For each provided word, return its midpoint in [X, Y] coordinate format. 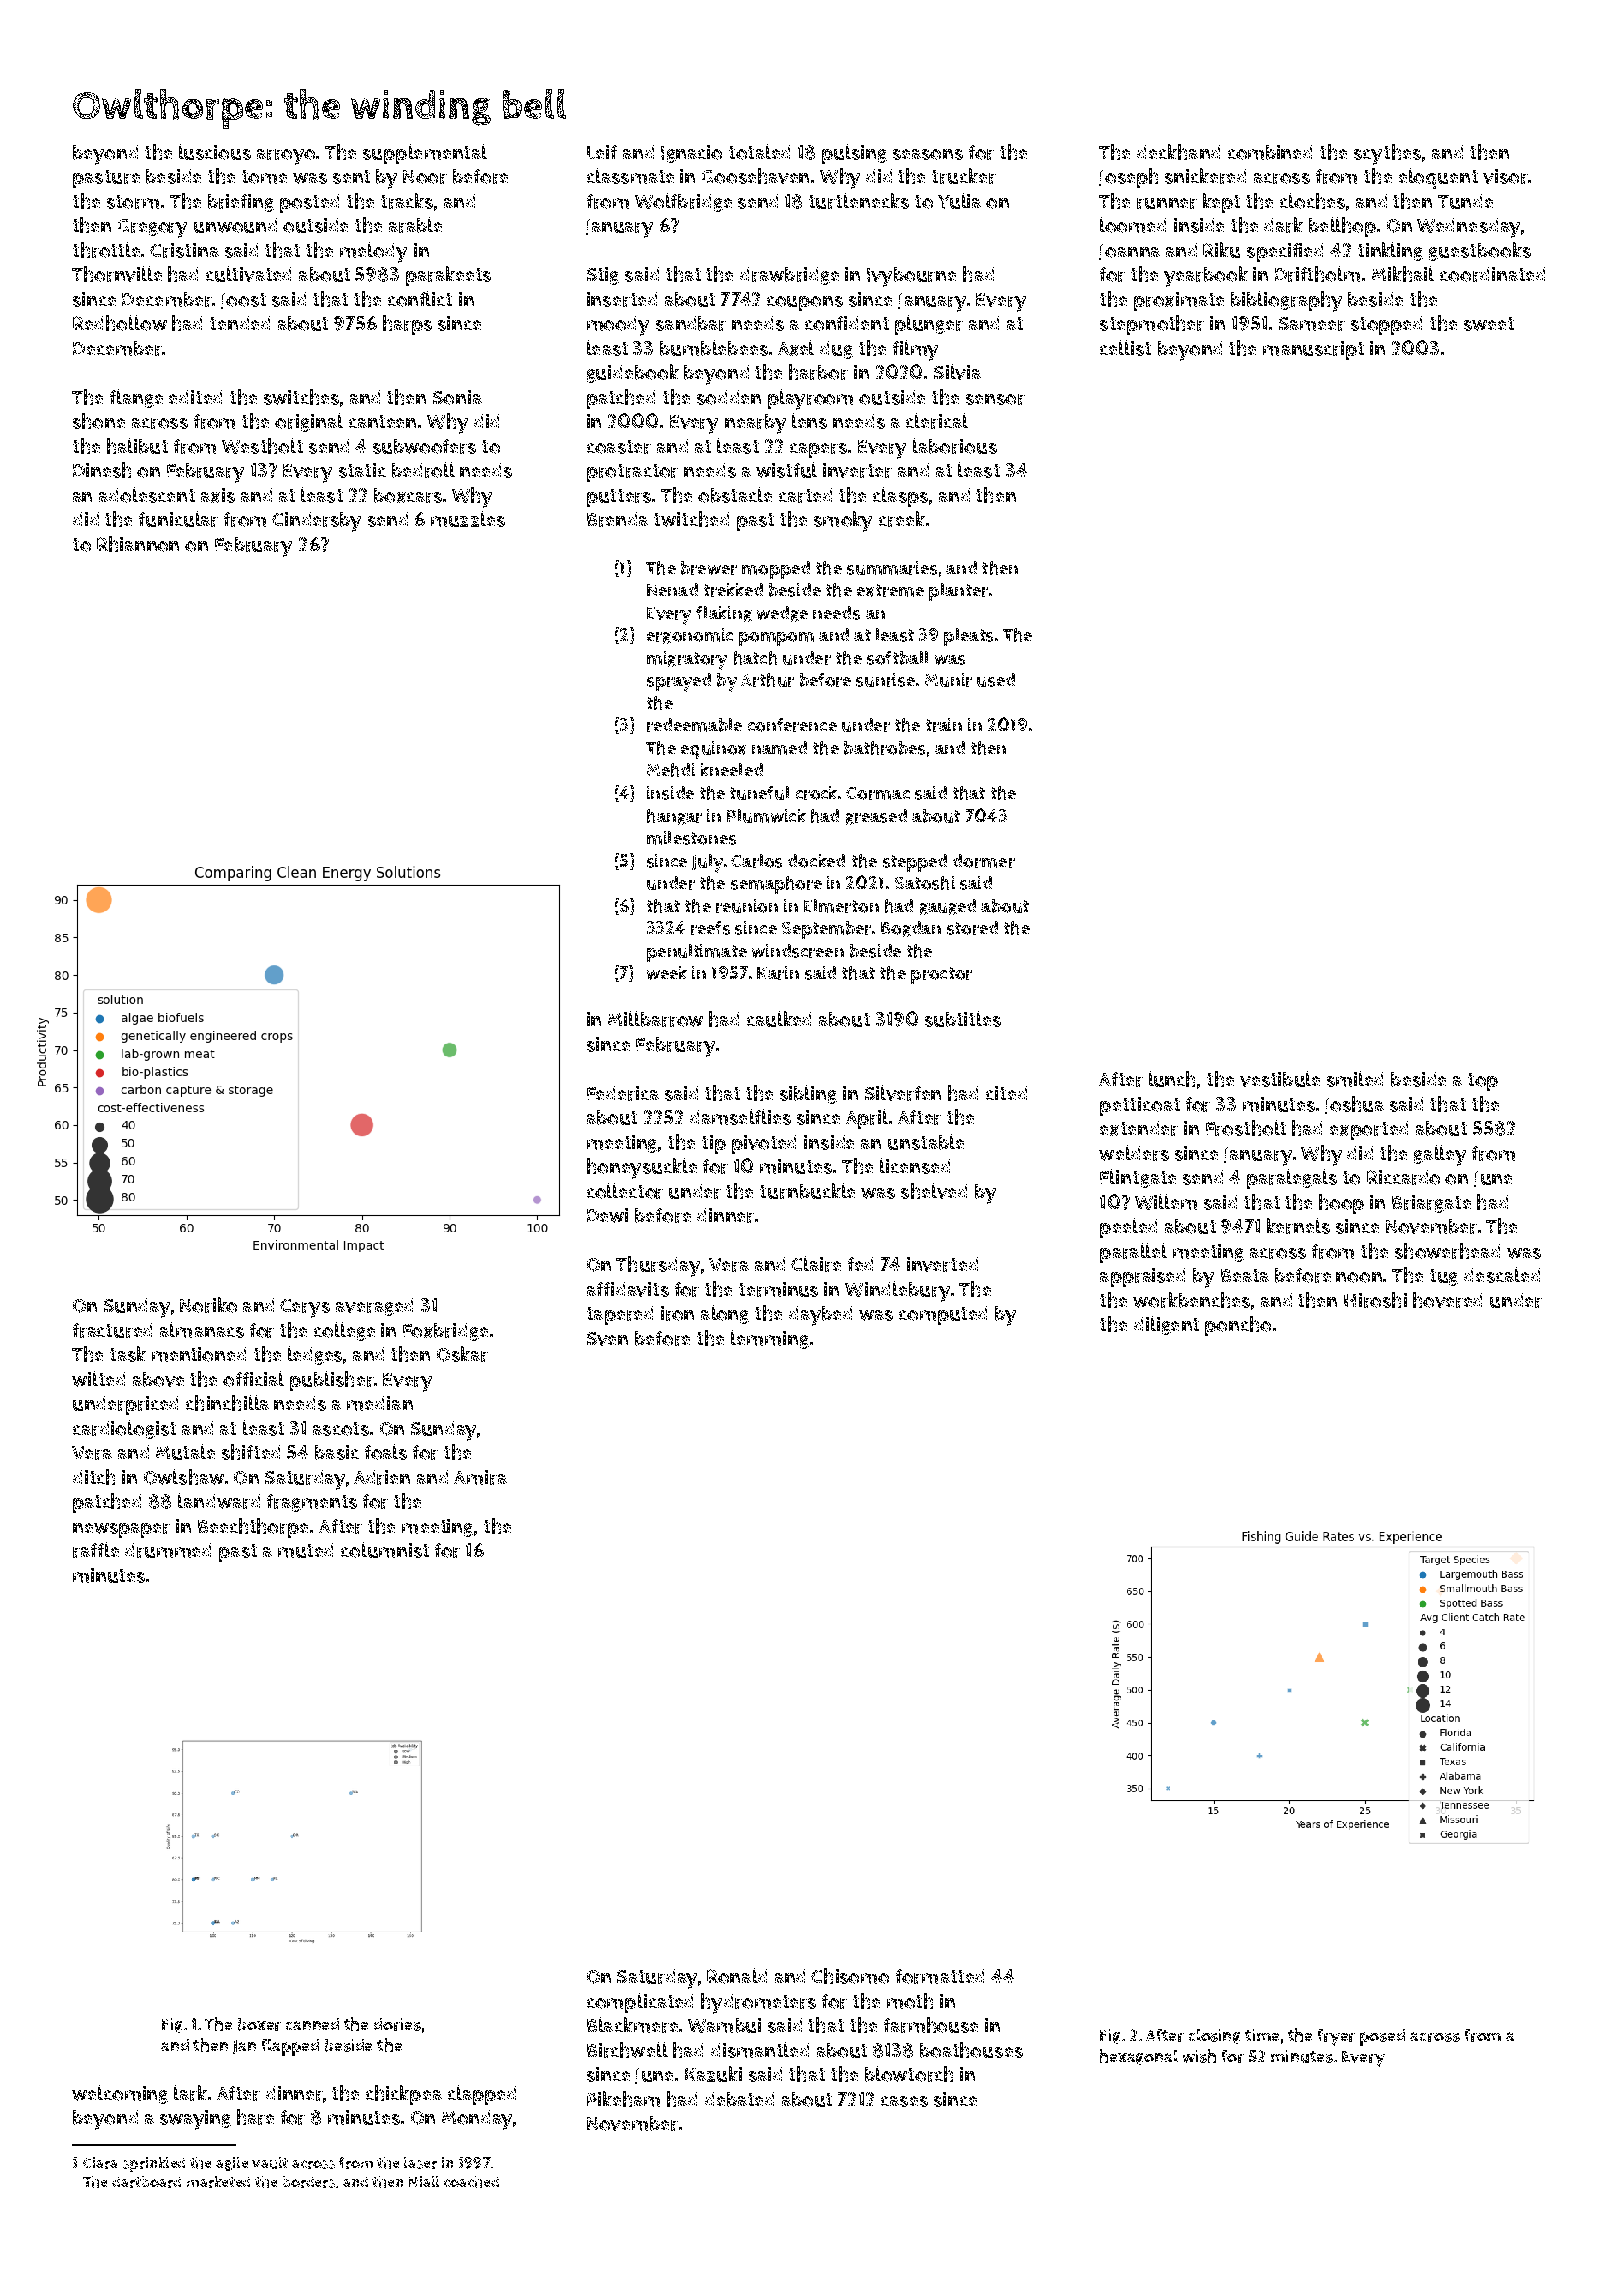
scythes [1387, 154]
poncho [1238, 1326]
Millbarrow [655, 1019]
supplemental [425, 154]
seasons [928, 154]
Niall [424, 2181]
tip [714, 1144]
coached [471, 2182]
